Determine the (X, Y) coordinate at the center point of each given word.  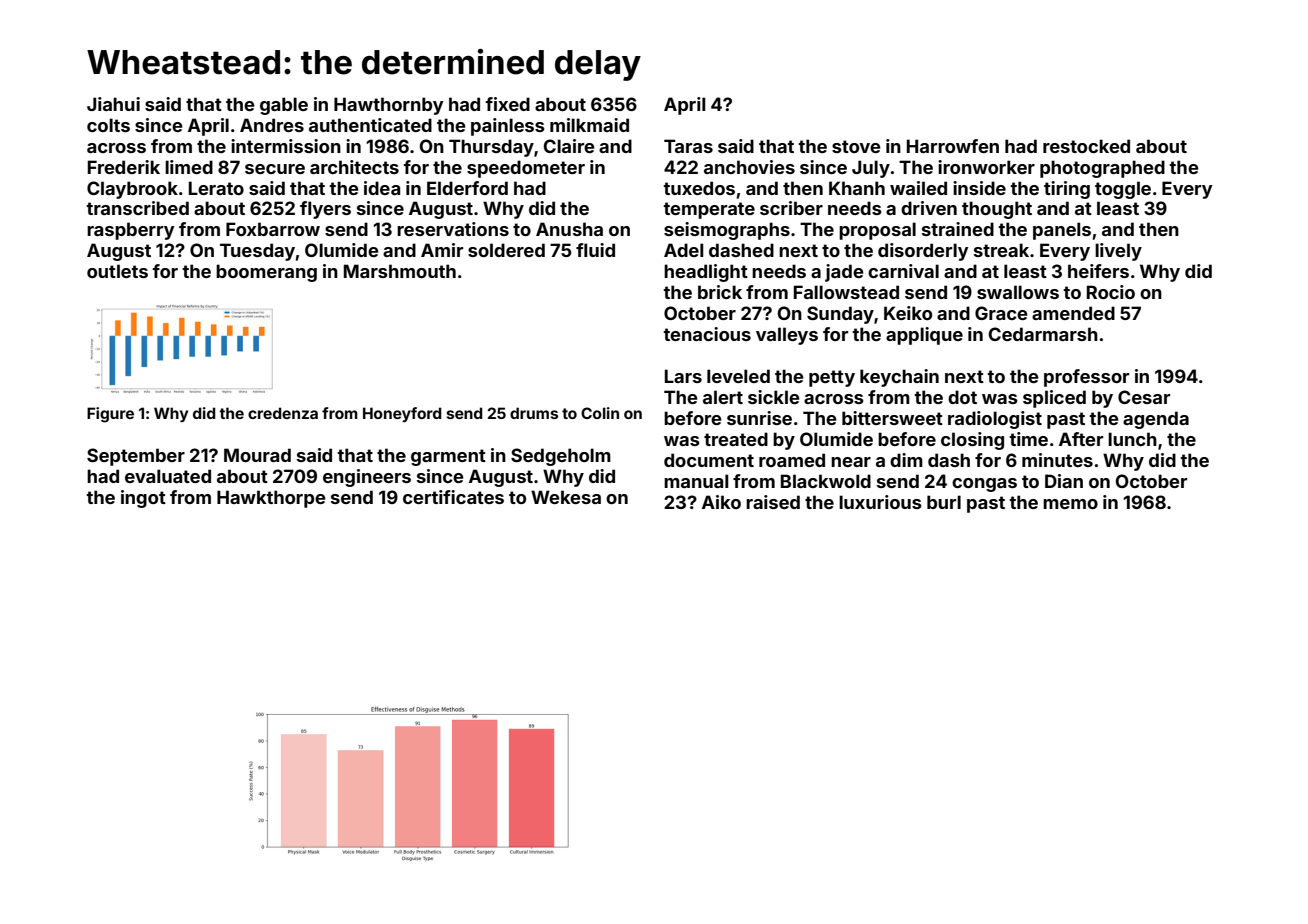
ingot (143, 499)
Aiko (721, 502)
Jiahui (113, 104)
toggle (1123, 190)
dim (906, 460)
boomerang (266, 273)
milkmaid (589, 125)
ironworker (986, 167)
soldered (506, 250)
